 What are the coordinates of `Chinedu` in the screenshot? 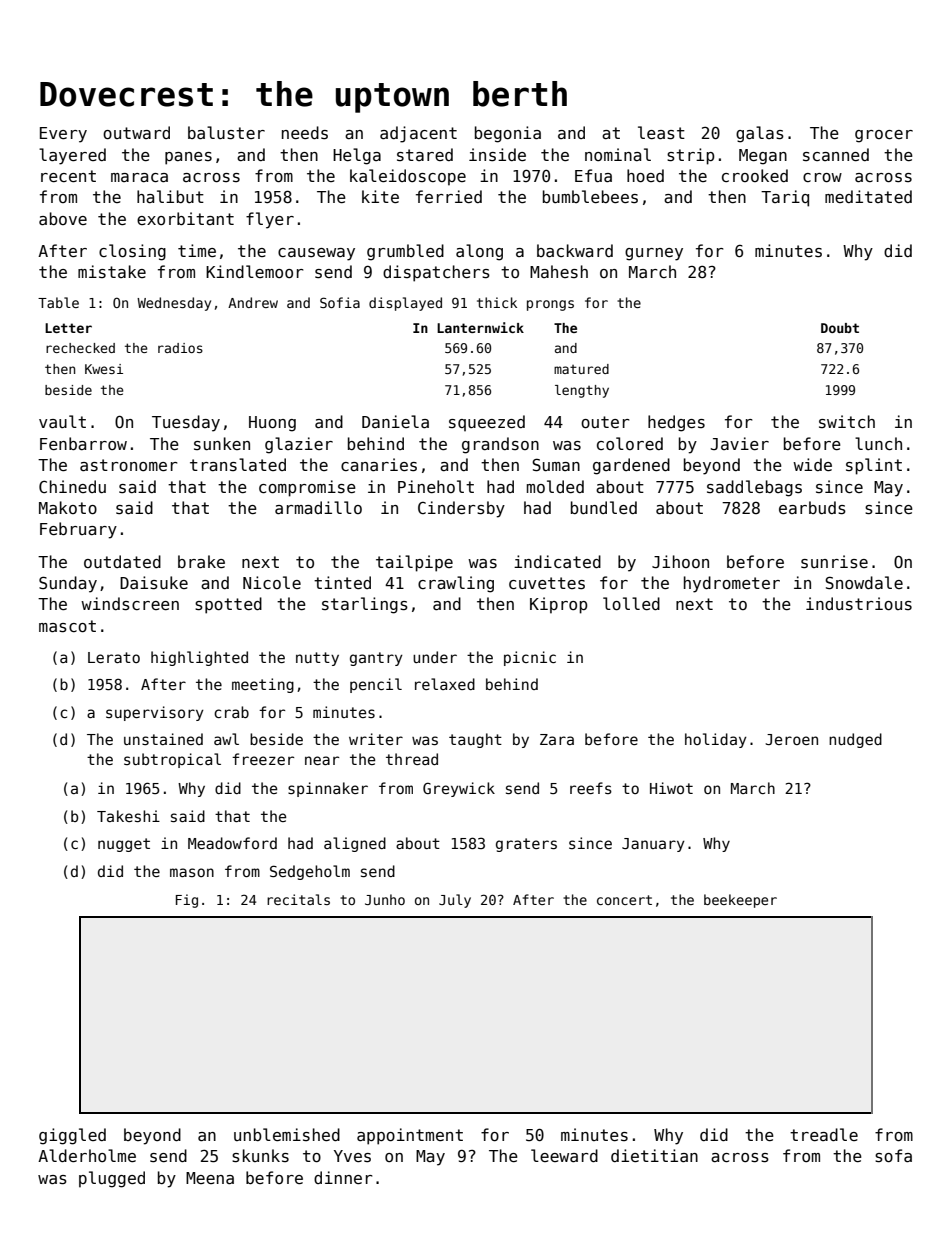 It's located at (72, 486).
